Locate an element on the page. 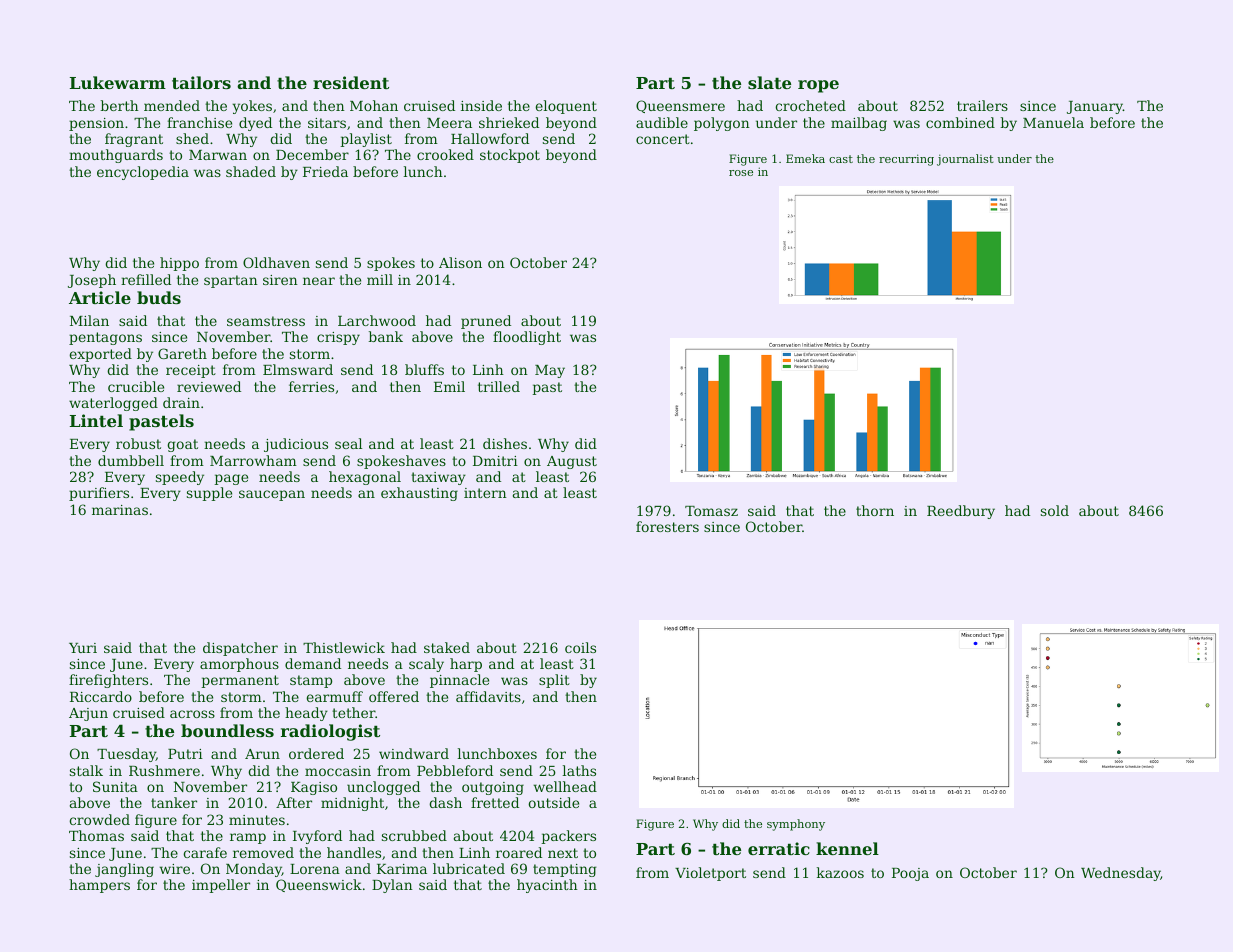  stamp is located at coordinates (311, 681).
